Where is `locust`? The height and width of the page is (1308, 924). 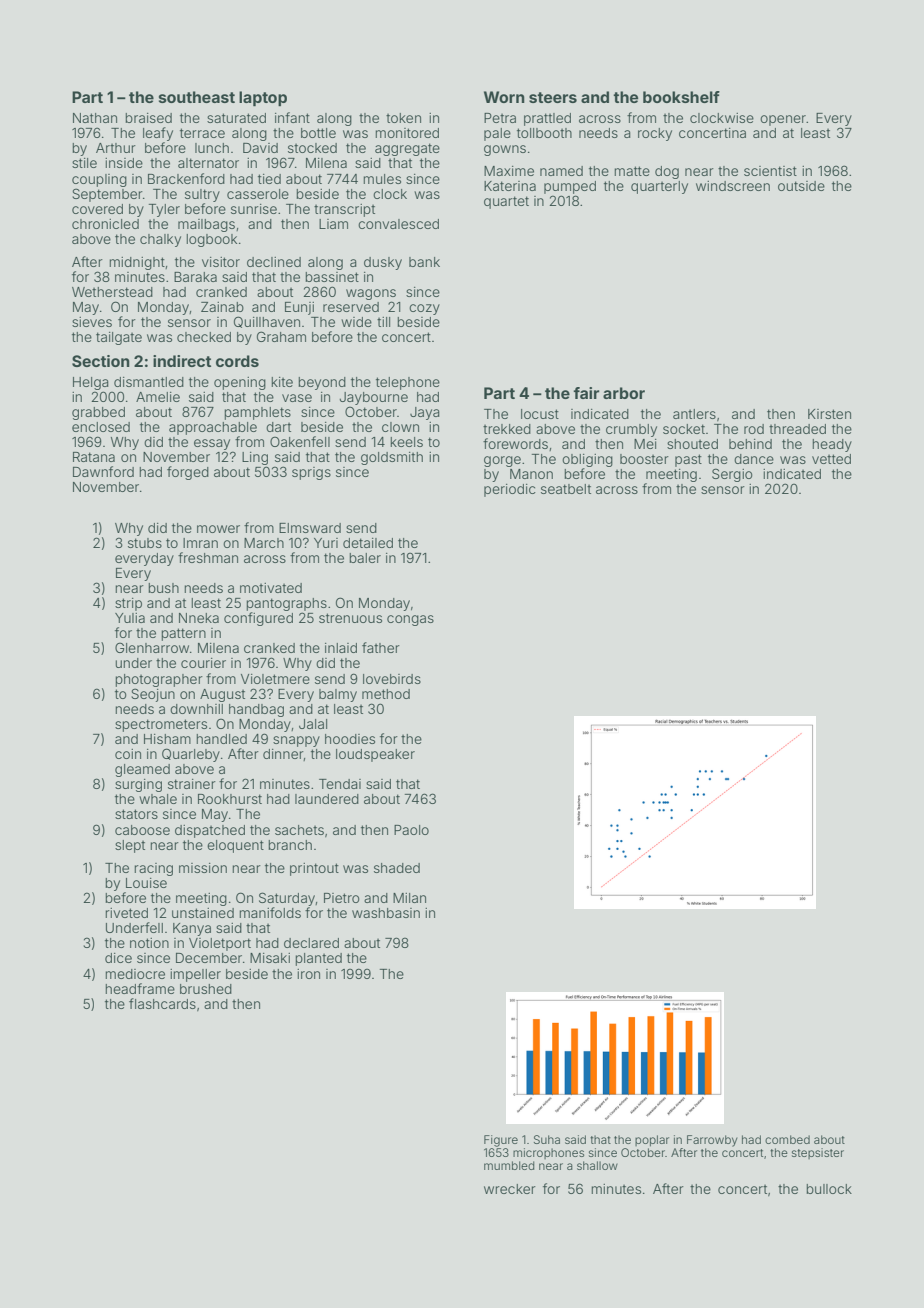
locust is located at coordinates (540, 414).
